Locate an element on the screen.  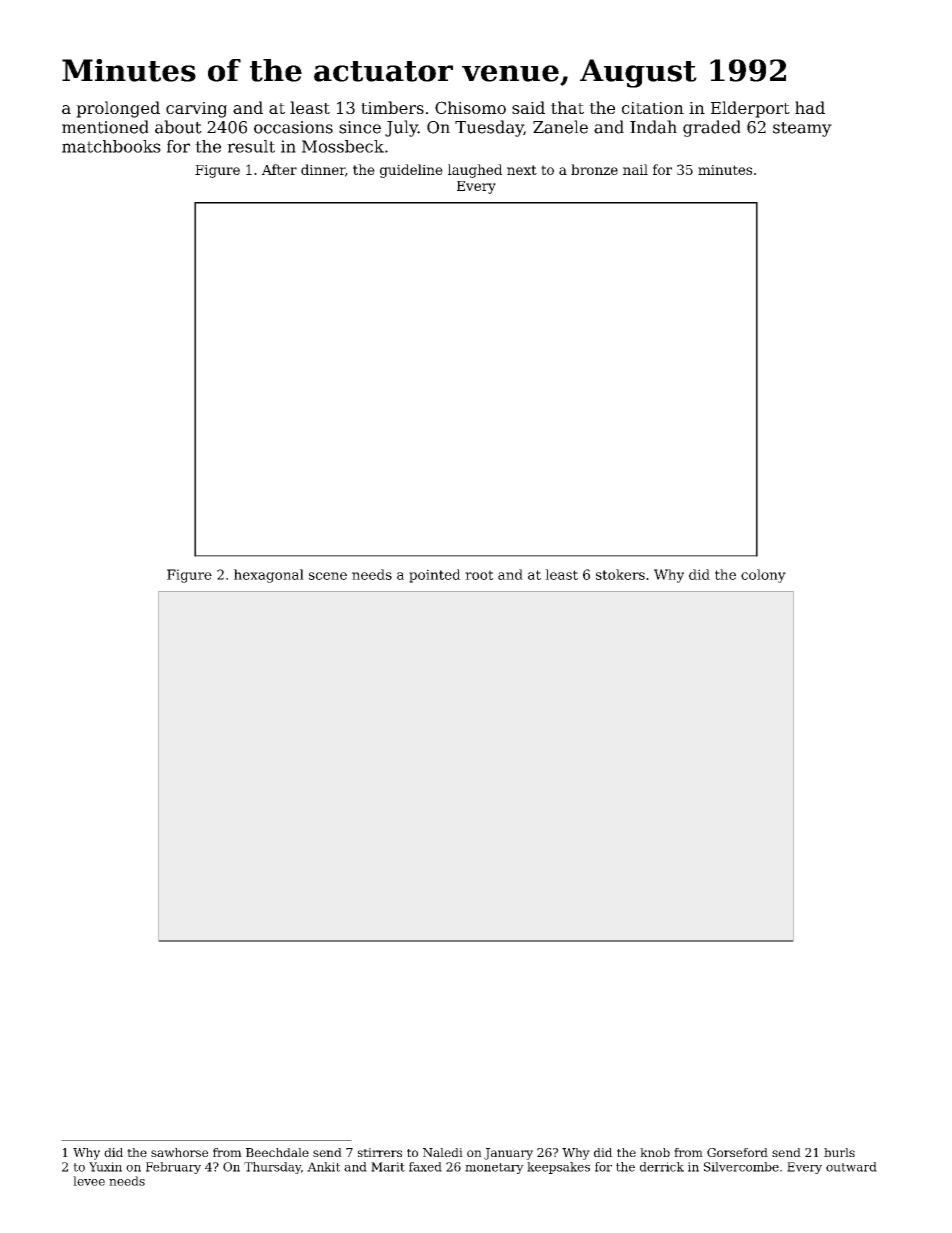
stokers is located at coordinates (620, 574).
